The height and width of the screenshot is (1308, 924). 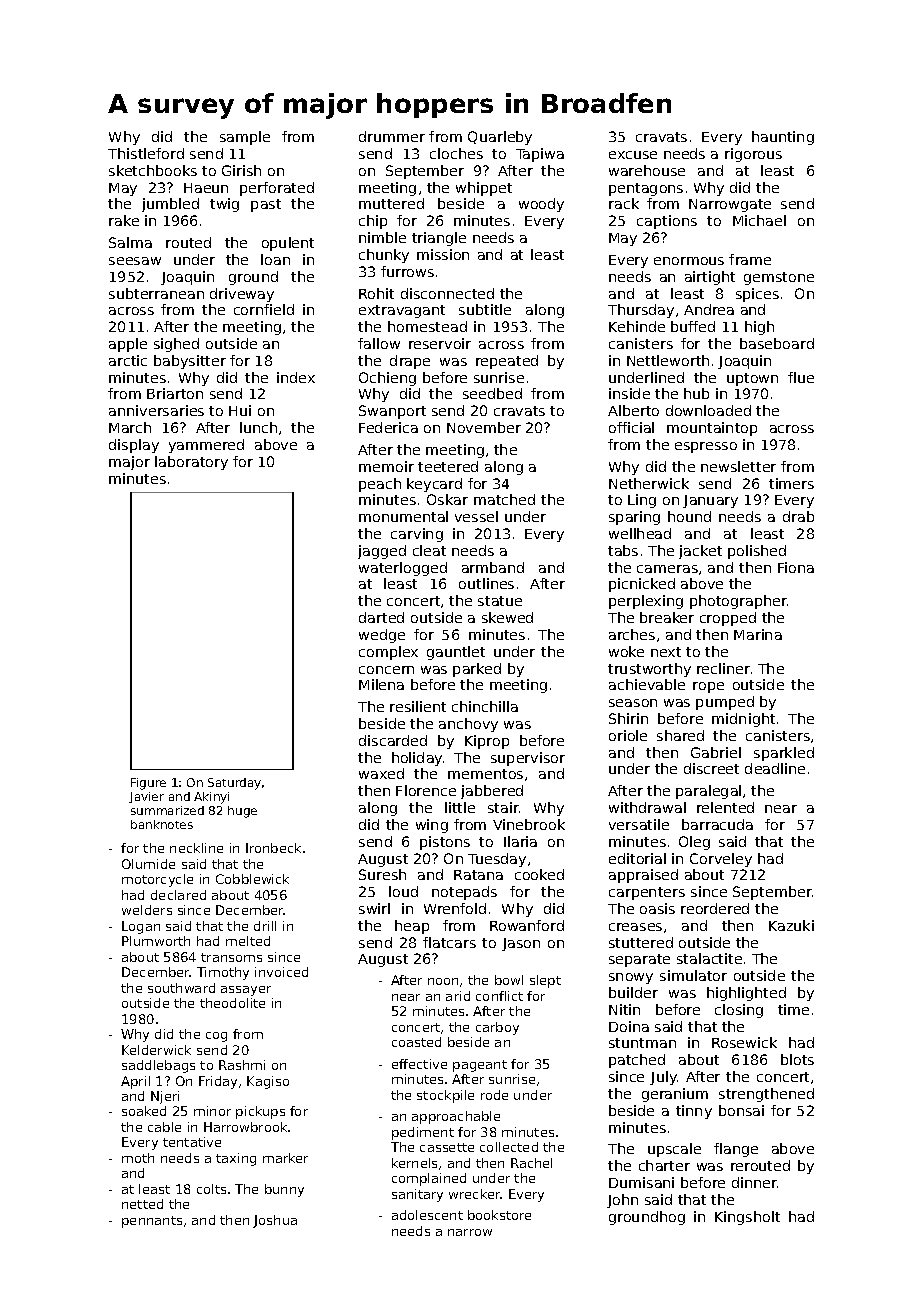 What do you see at coordinates (801, 377) in the screenshot?
I see `flue` at bounding box center [801, 377].
